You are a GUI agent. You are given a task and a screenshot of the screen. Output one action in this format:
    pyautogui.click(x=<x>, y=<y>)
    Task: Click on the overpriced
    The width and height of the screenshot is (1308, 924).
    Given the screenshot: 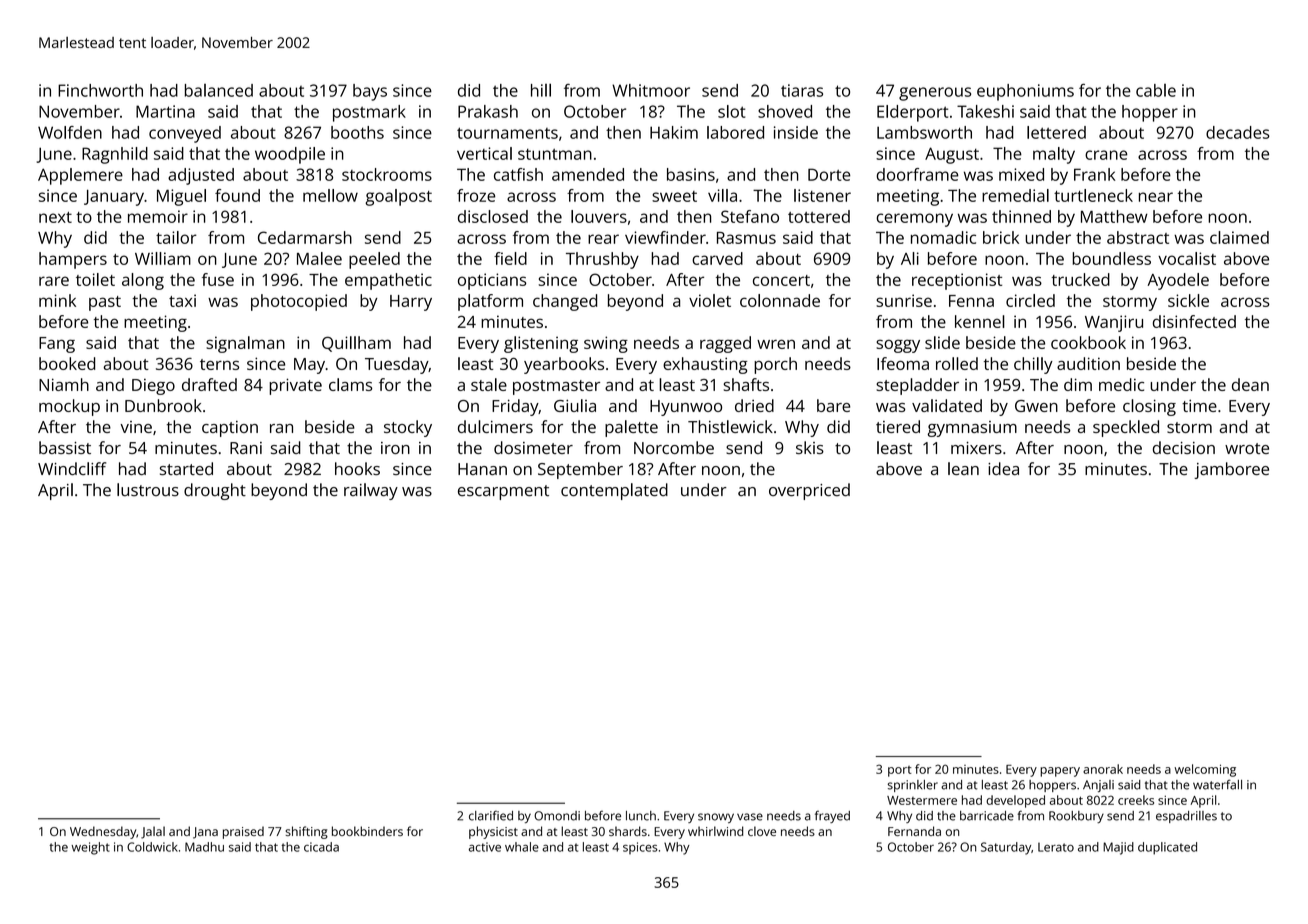 What is the action you would take?
    pyautogui.click(x=809, y=491)
